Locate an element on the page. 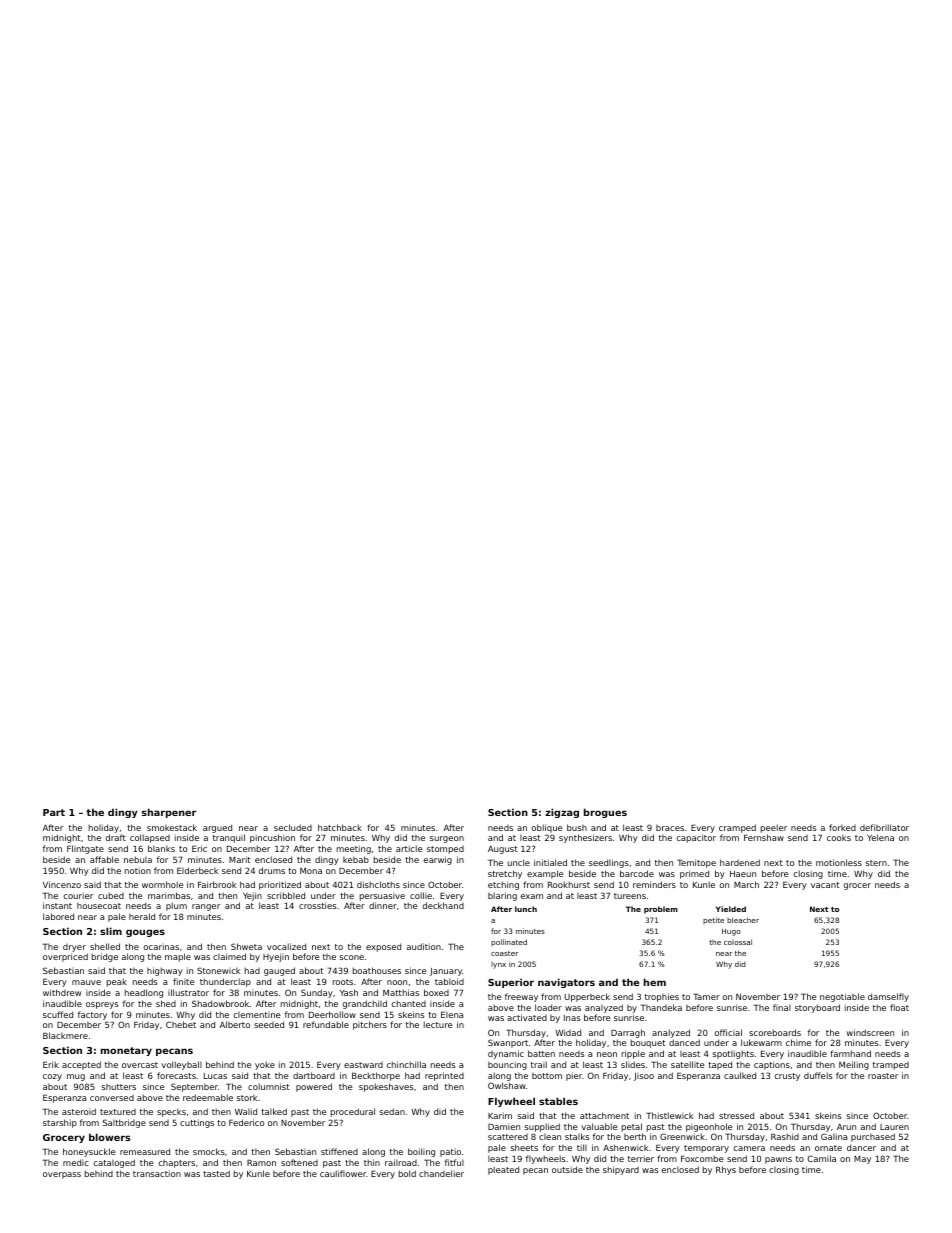 Image resolution: width=952 pixels, height=1233 pixels. honeysuckle is located at coordinates (89, 1152).
